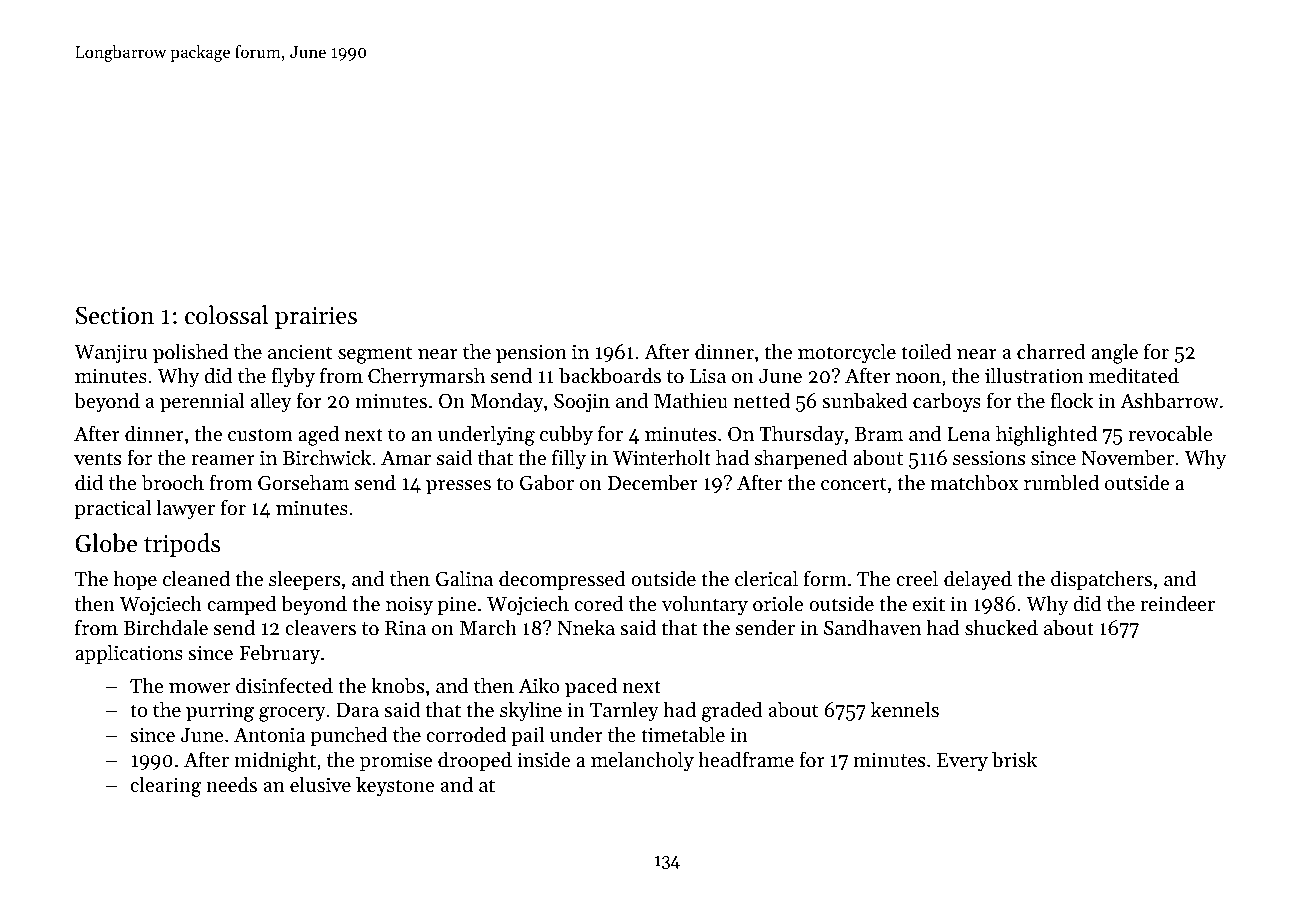 The height and width of the document is (924, 1308). Describe the element at coordinates (531, 354) in the document. I see `pension` at that location.
